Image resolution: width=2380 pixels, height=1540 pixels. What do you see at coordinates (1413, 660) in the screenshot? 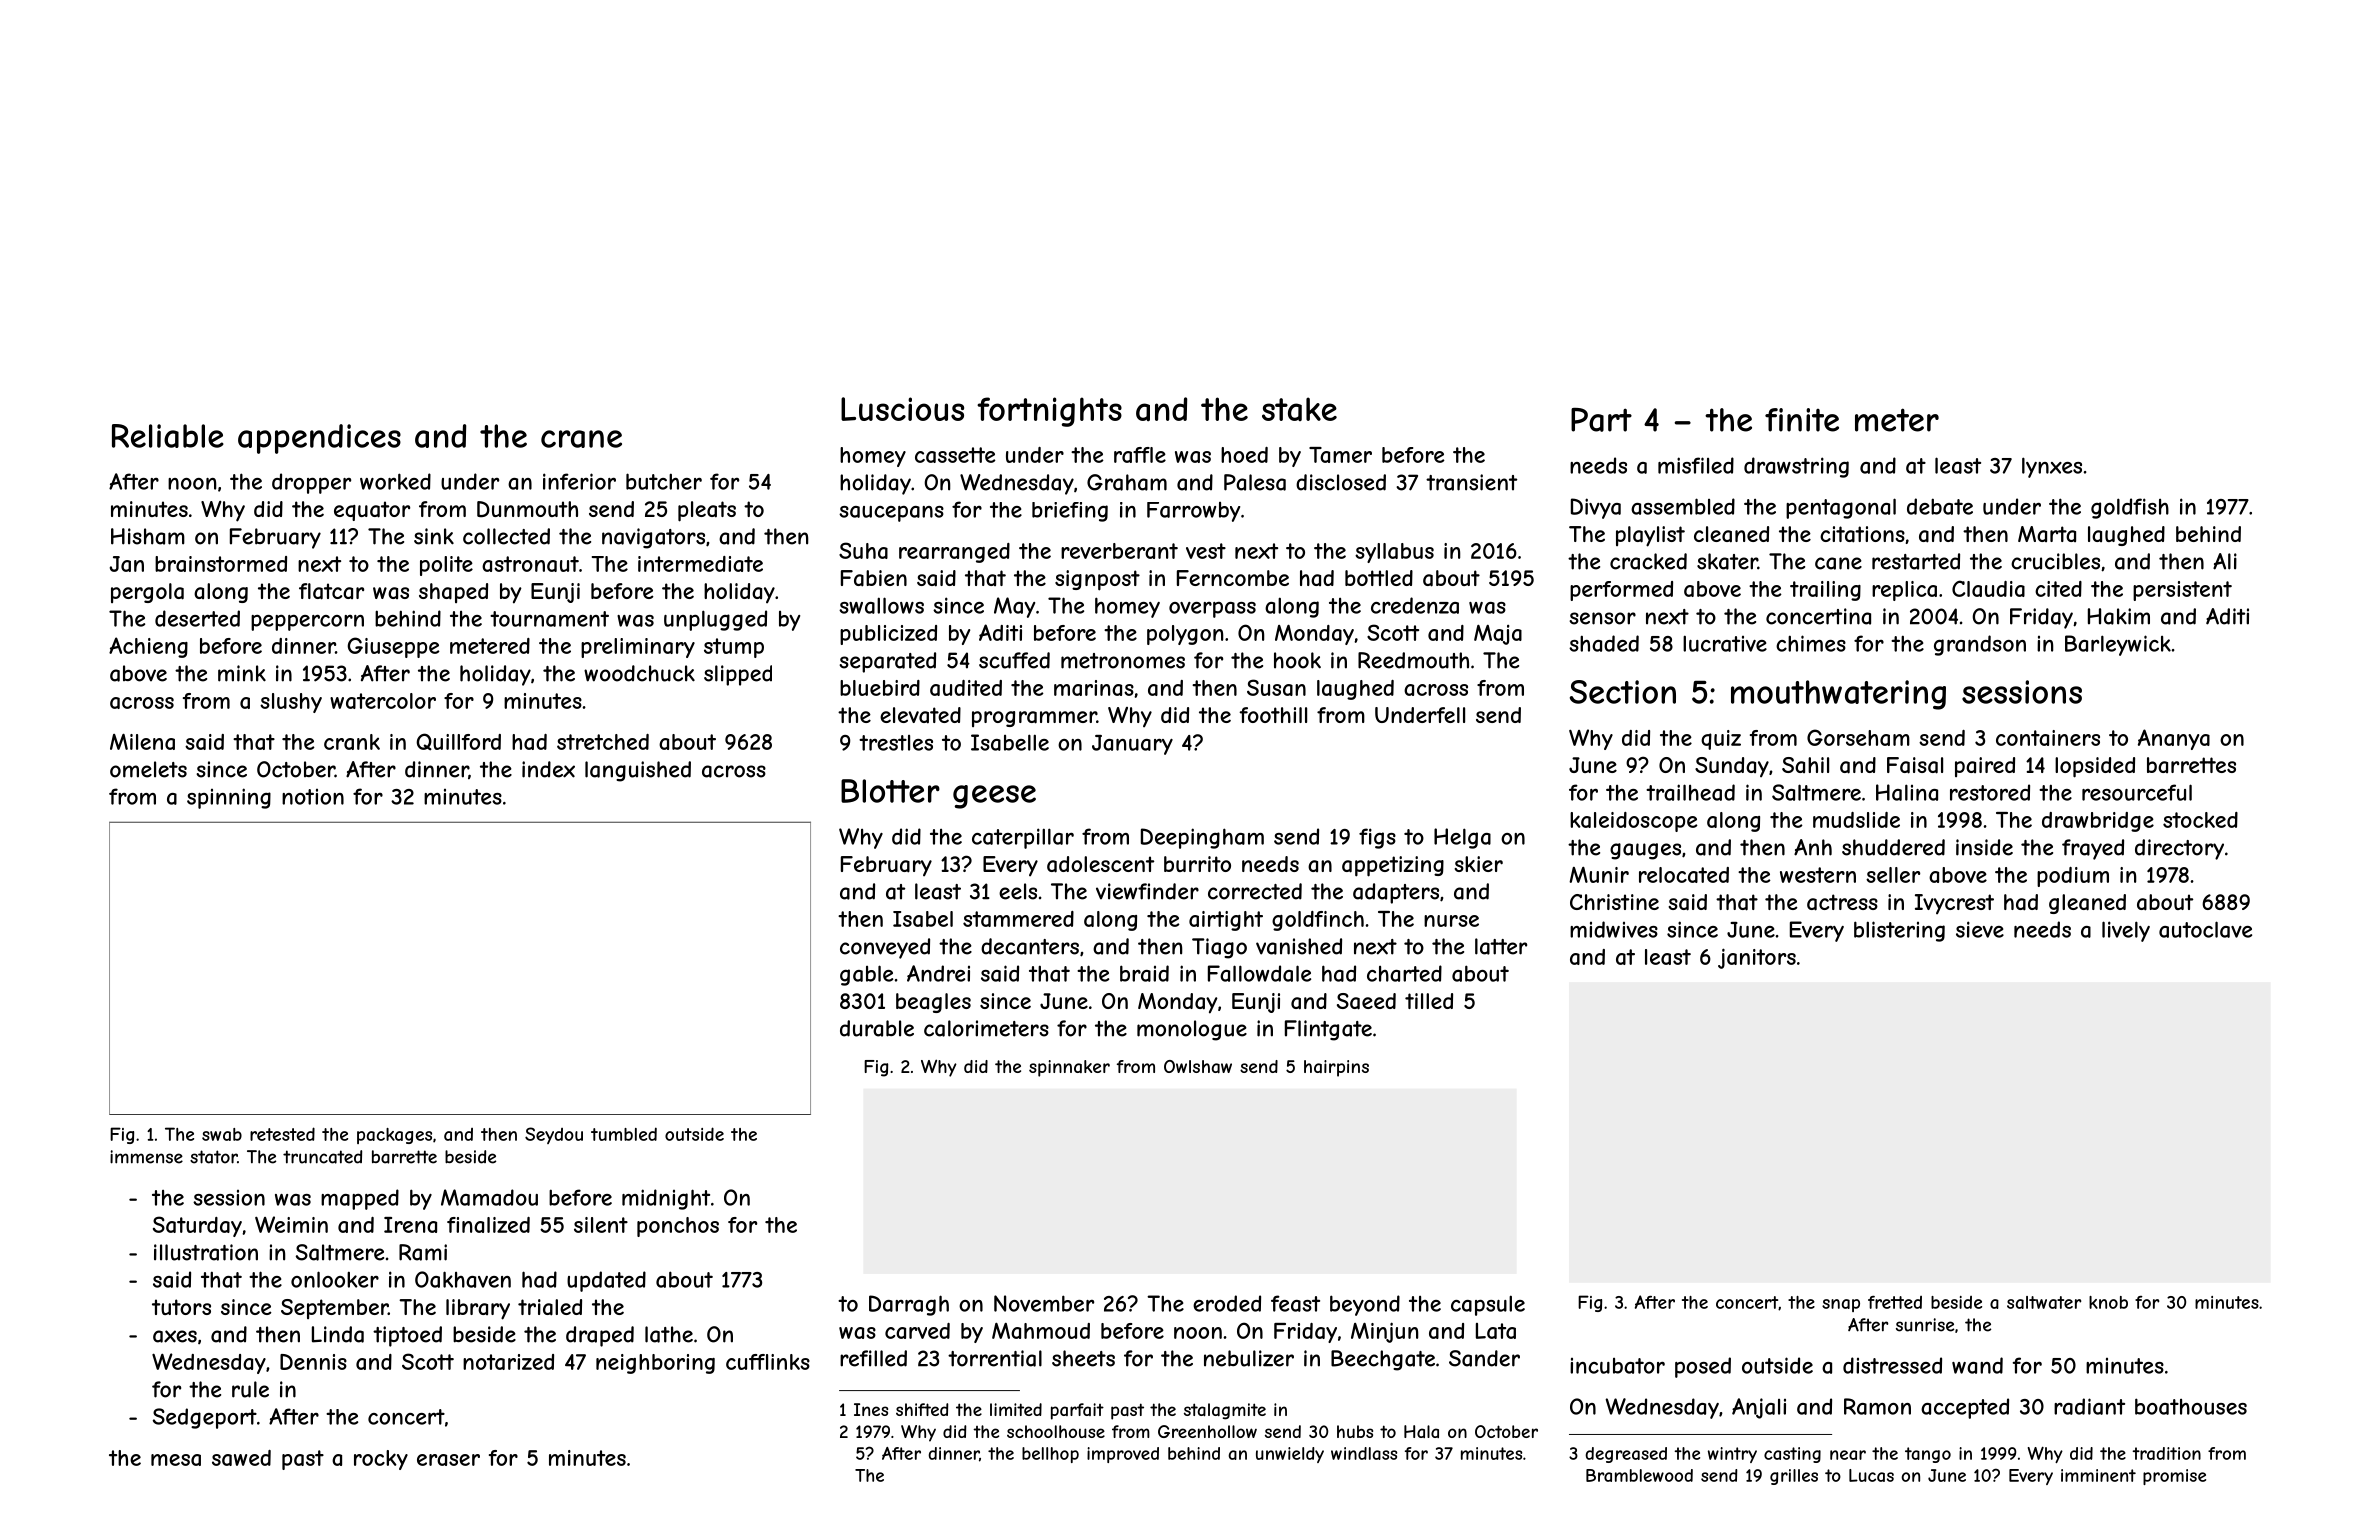
I see `Reedmouth` at bounding box center [1413, 660].
